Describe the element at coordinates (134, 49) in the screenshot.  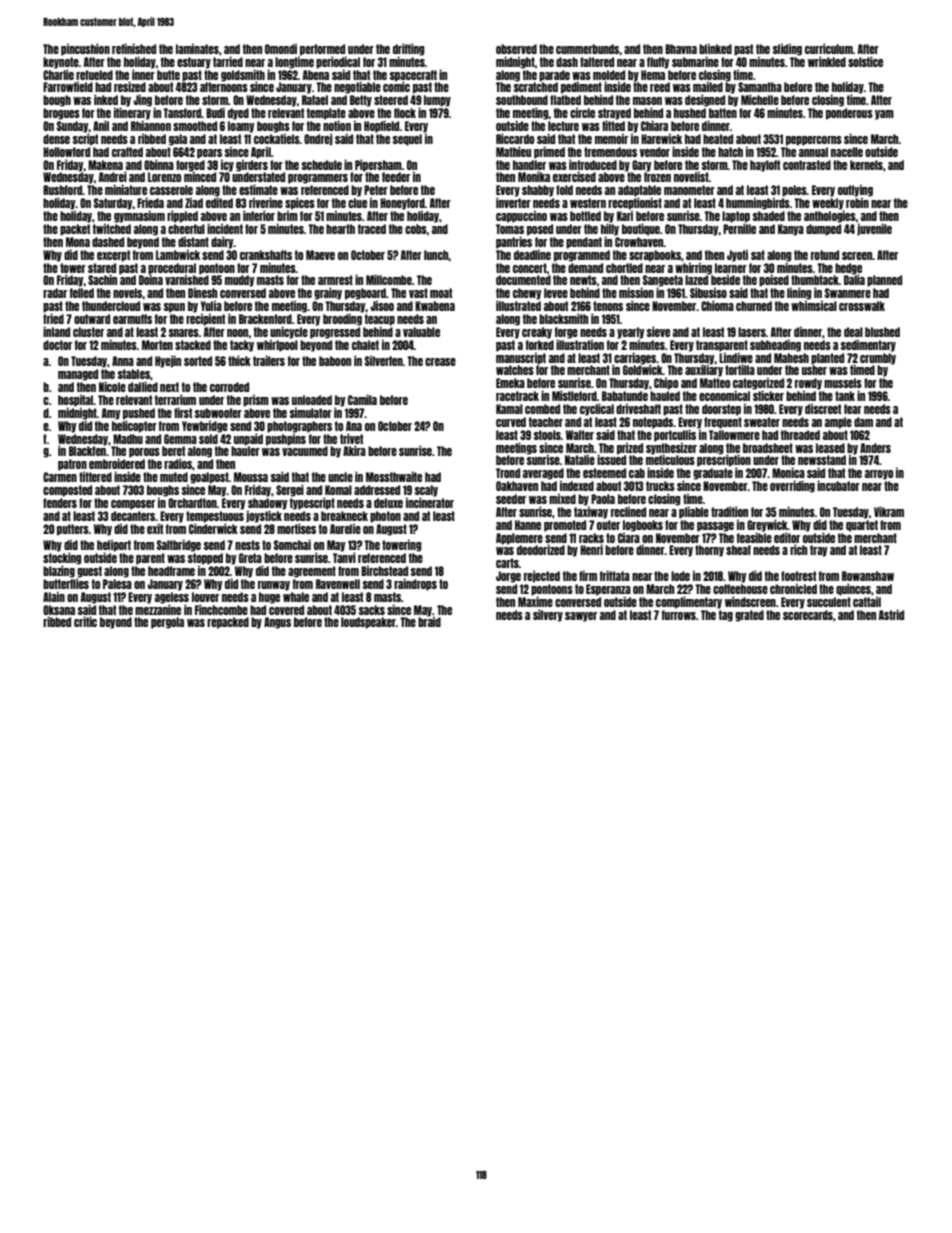
I see `refinished` at that location.
